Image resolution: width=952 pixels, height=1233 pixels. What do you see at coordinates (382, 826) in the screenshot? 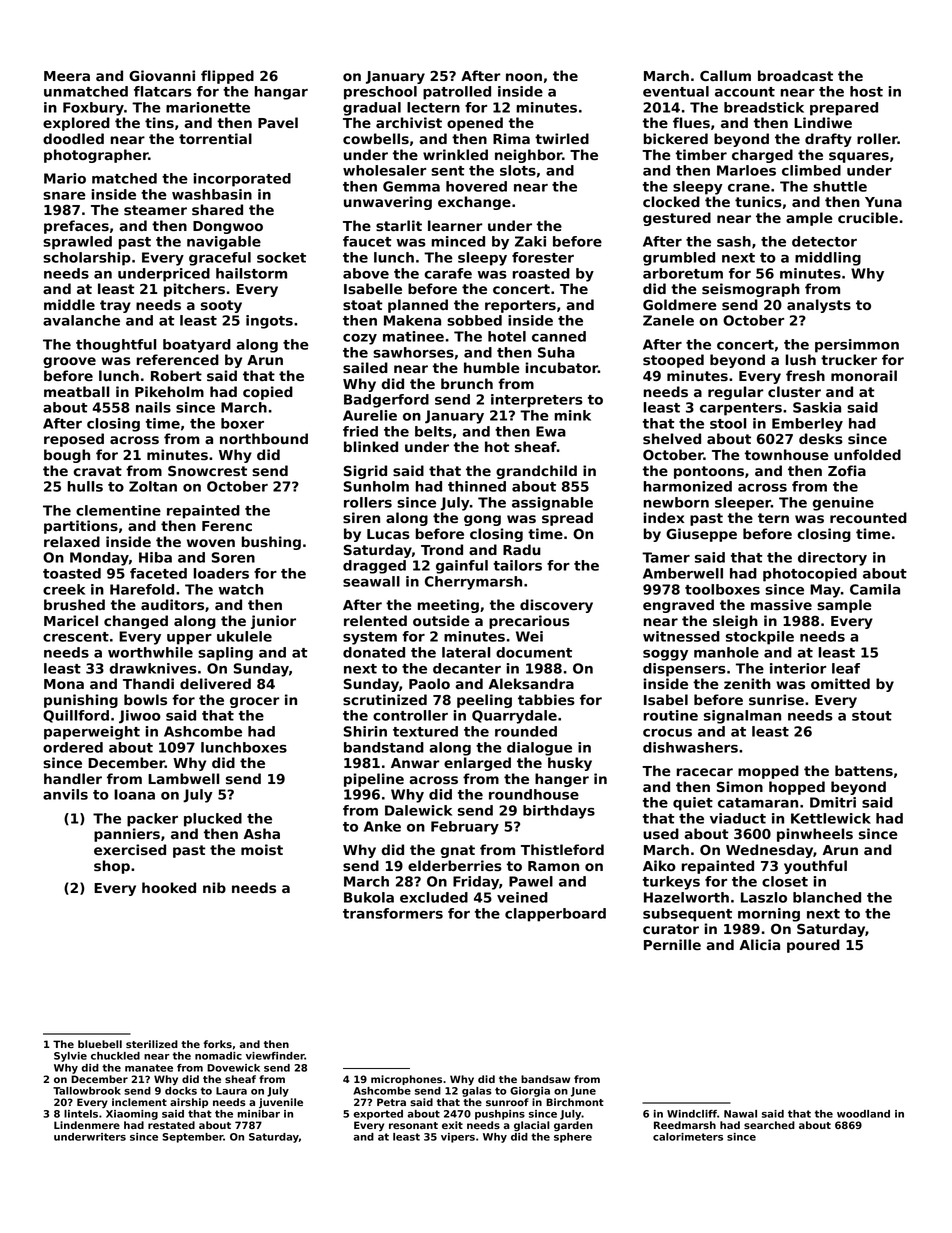
I see `Anke` at bounding box center [382, 826].
